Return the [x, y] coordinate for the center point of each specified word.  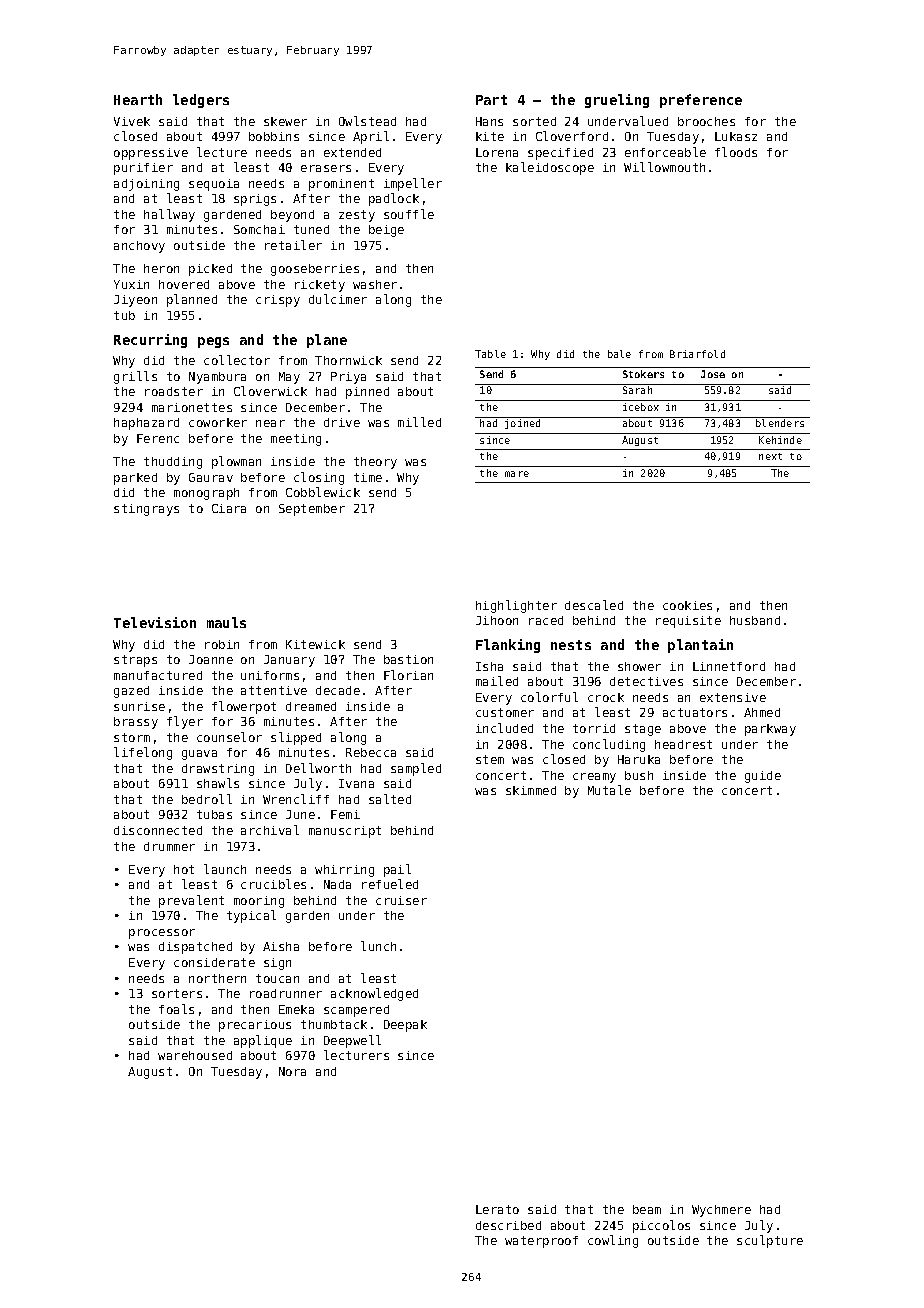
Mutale [609, 790]
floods [736, 152]
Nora [292, 1071]
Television [155, 622]
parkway [770, 730]
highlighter [516, 606]
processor [162, 934]
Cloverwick [270, 391]
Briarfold [697, 354]
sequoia [214, 185]
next [770, 456]
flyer [185, 722]
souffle [409, 214]
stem [490, 759]
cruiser [401, 900]
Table [490, 354]
